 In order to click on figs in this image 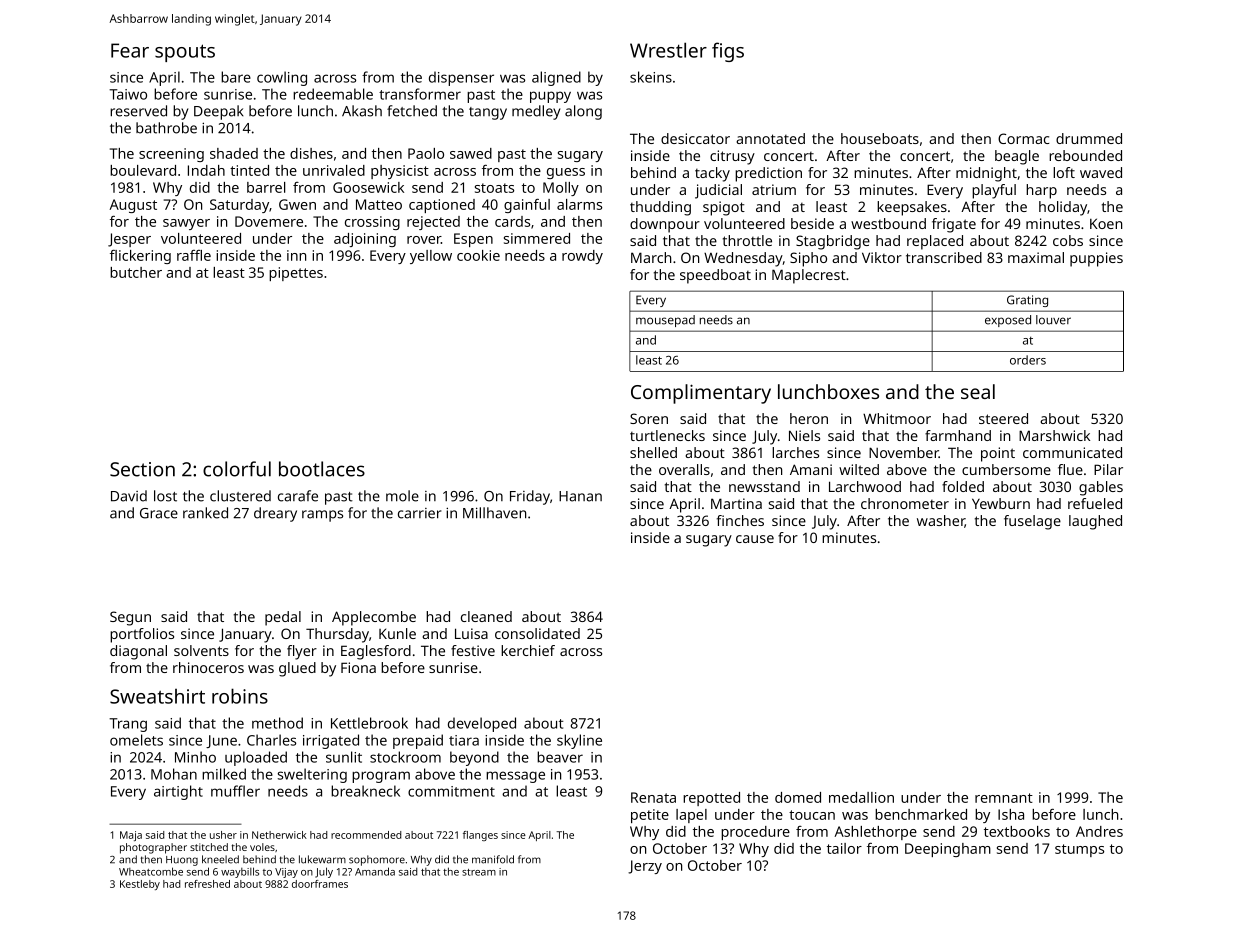, I will do `click(728, 52)`.
